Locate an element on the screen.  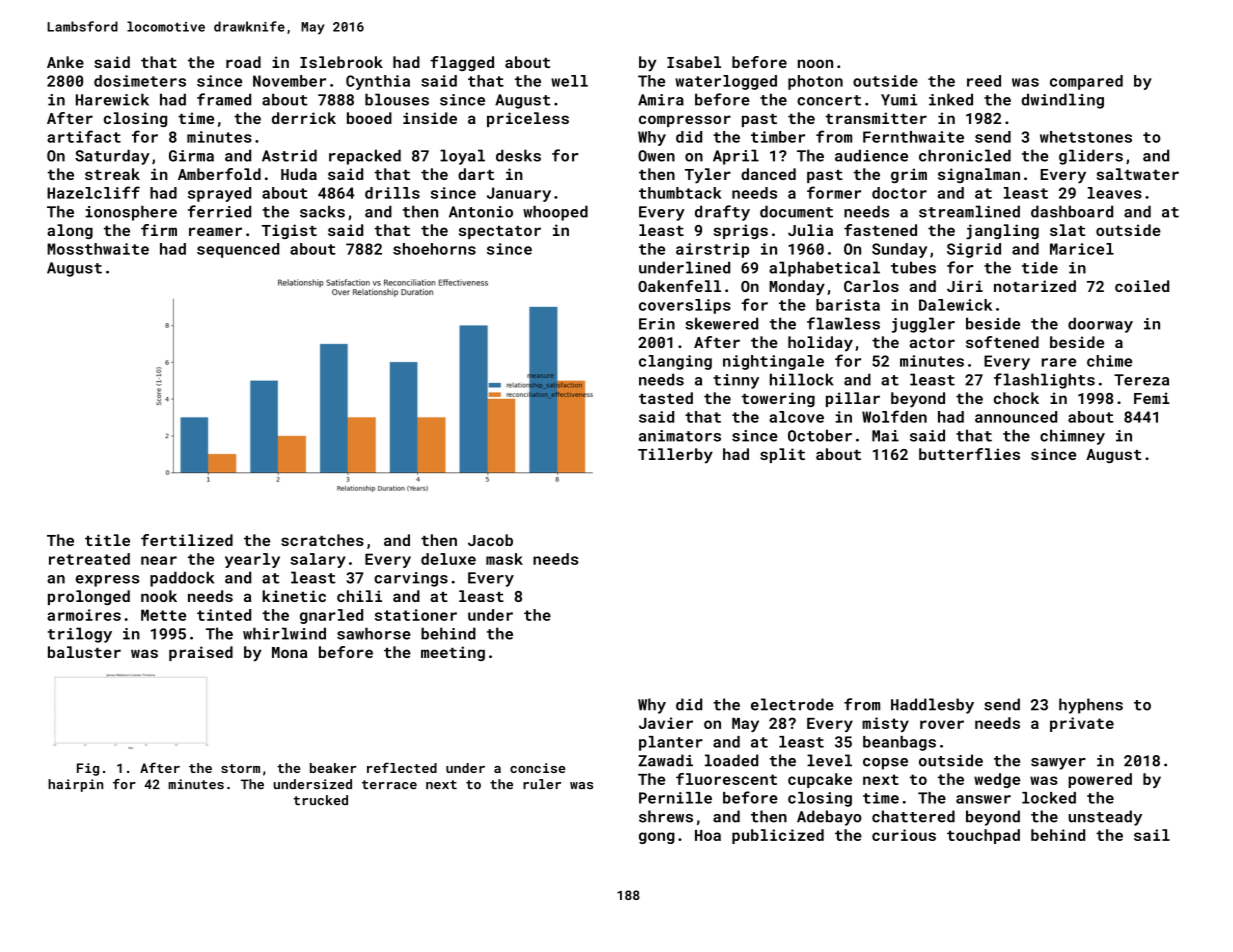
hairpin is located at coordinates (75, 785).
